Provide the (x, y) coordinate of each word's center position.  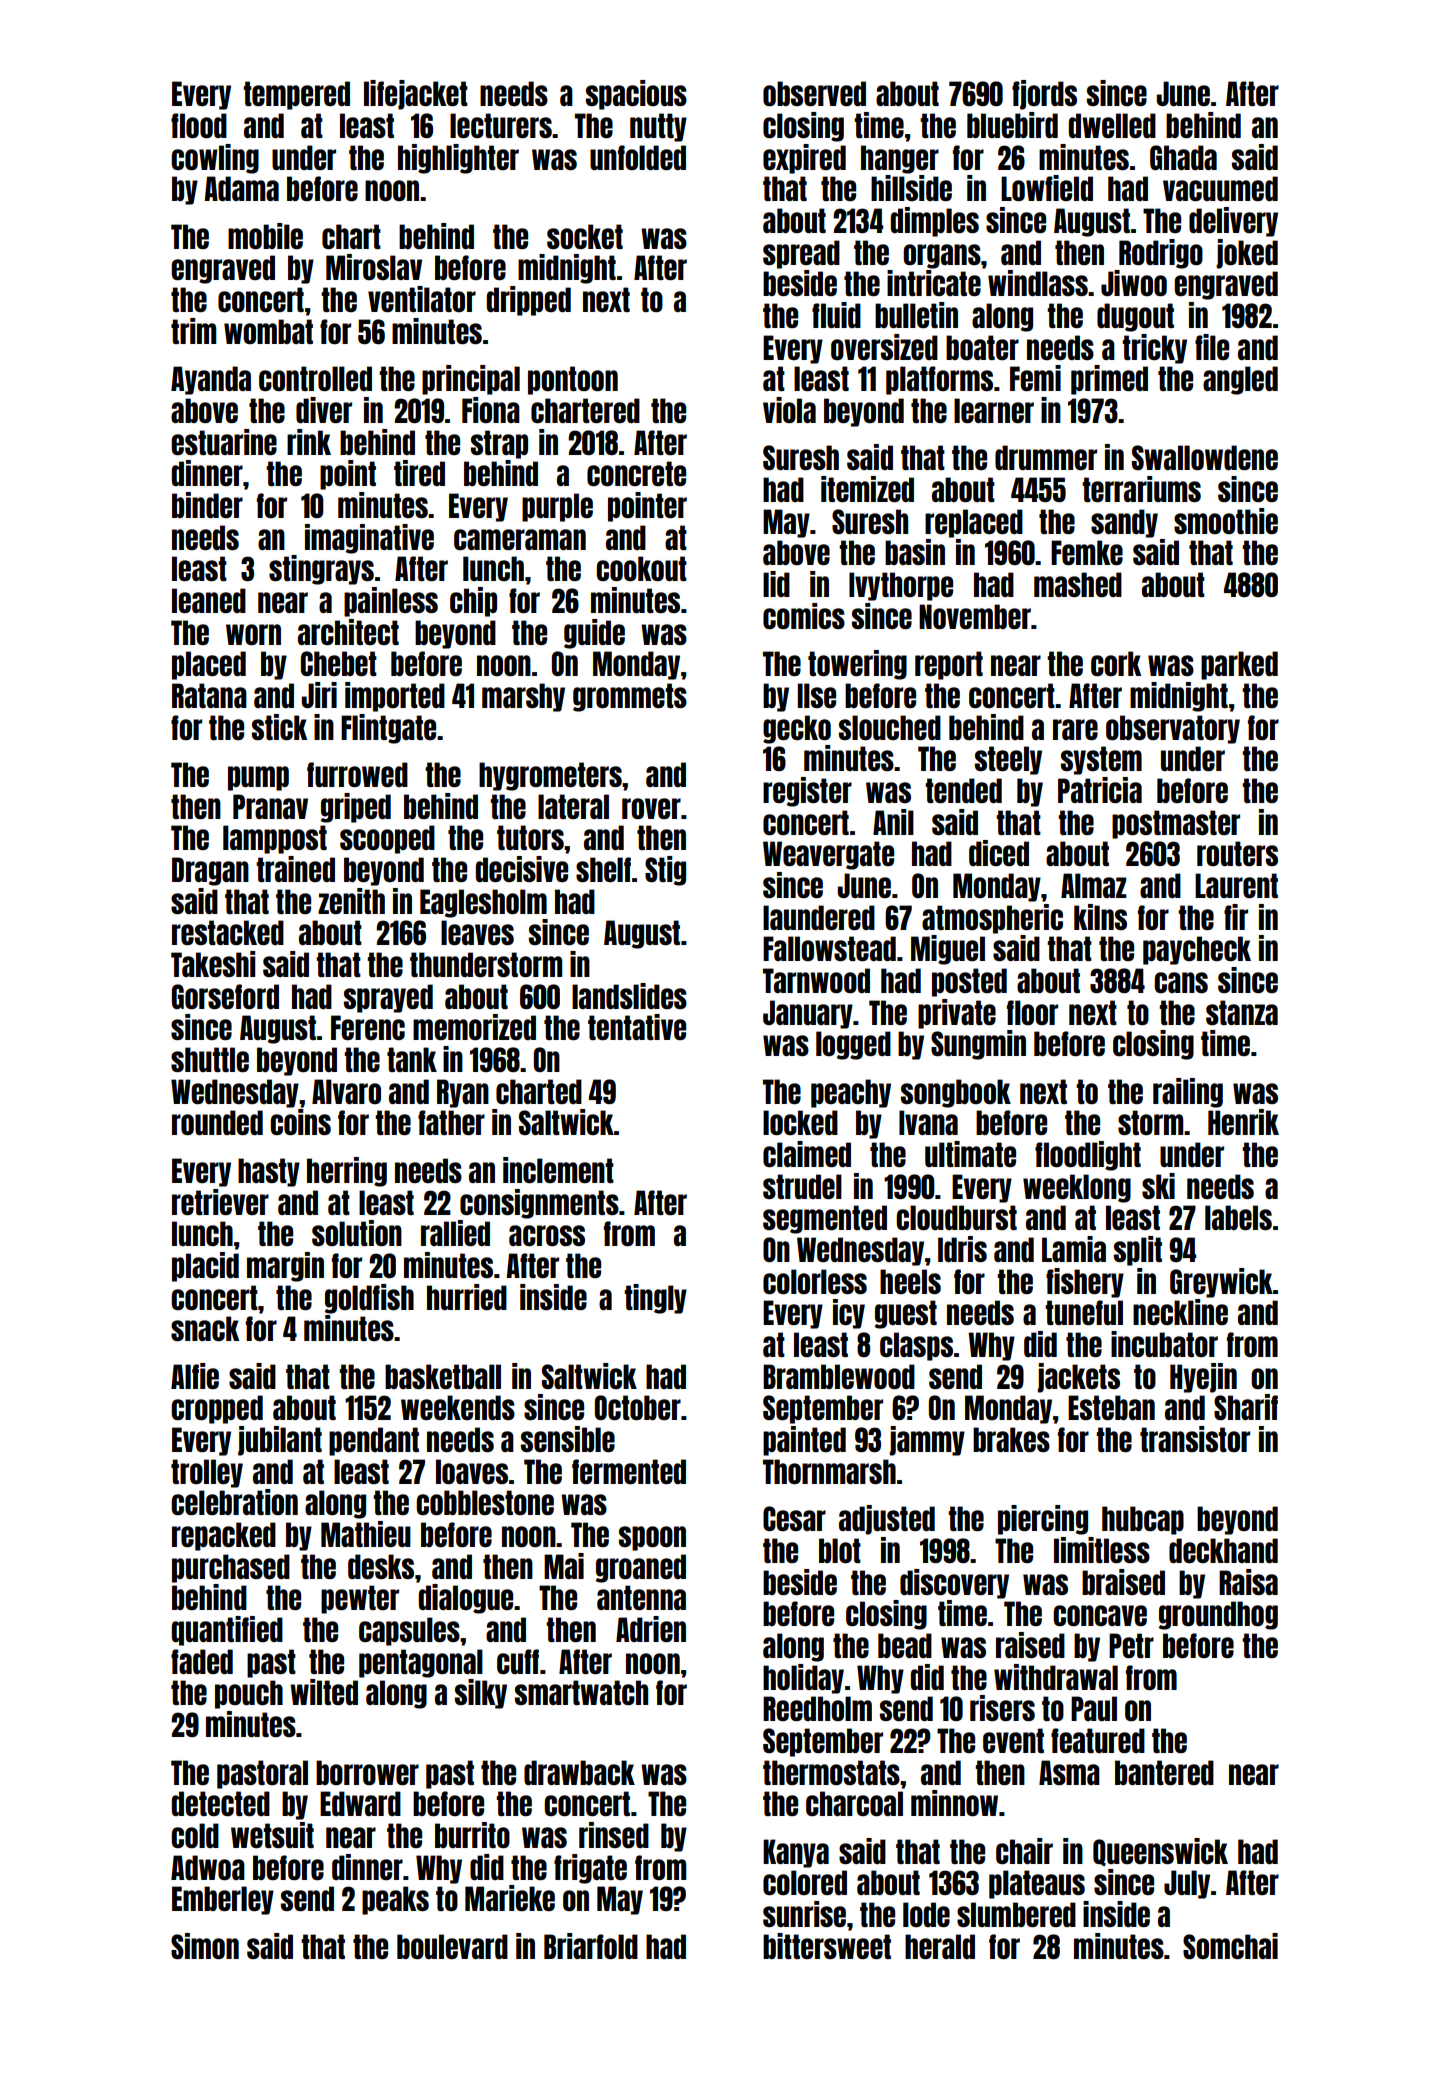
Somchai (1230, 1946)
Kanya (796, 1853)
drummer (1046, 457)
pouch (249, 1694)
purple (557, 507)
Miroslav (374, 267)
